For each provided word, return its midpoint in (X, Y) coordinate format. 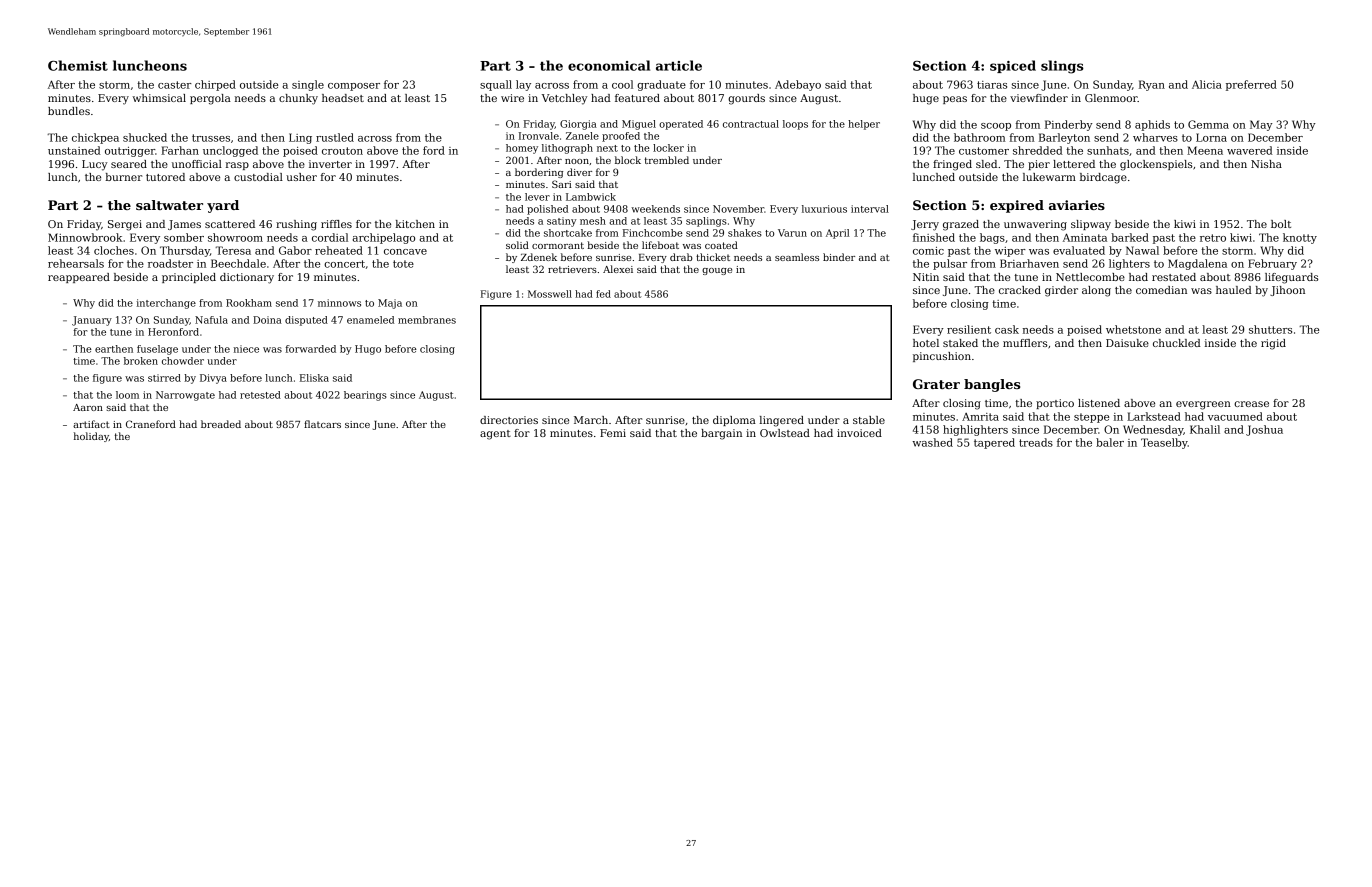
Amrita (980, 417)
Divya (213, 379)
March (591, 420)
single (308, 85)
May (1261, 125)
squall (496, 85)
